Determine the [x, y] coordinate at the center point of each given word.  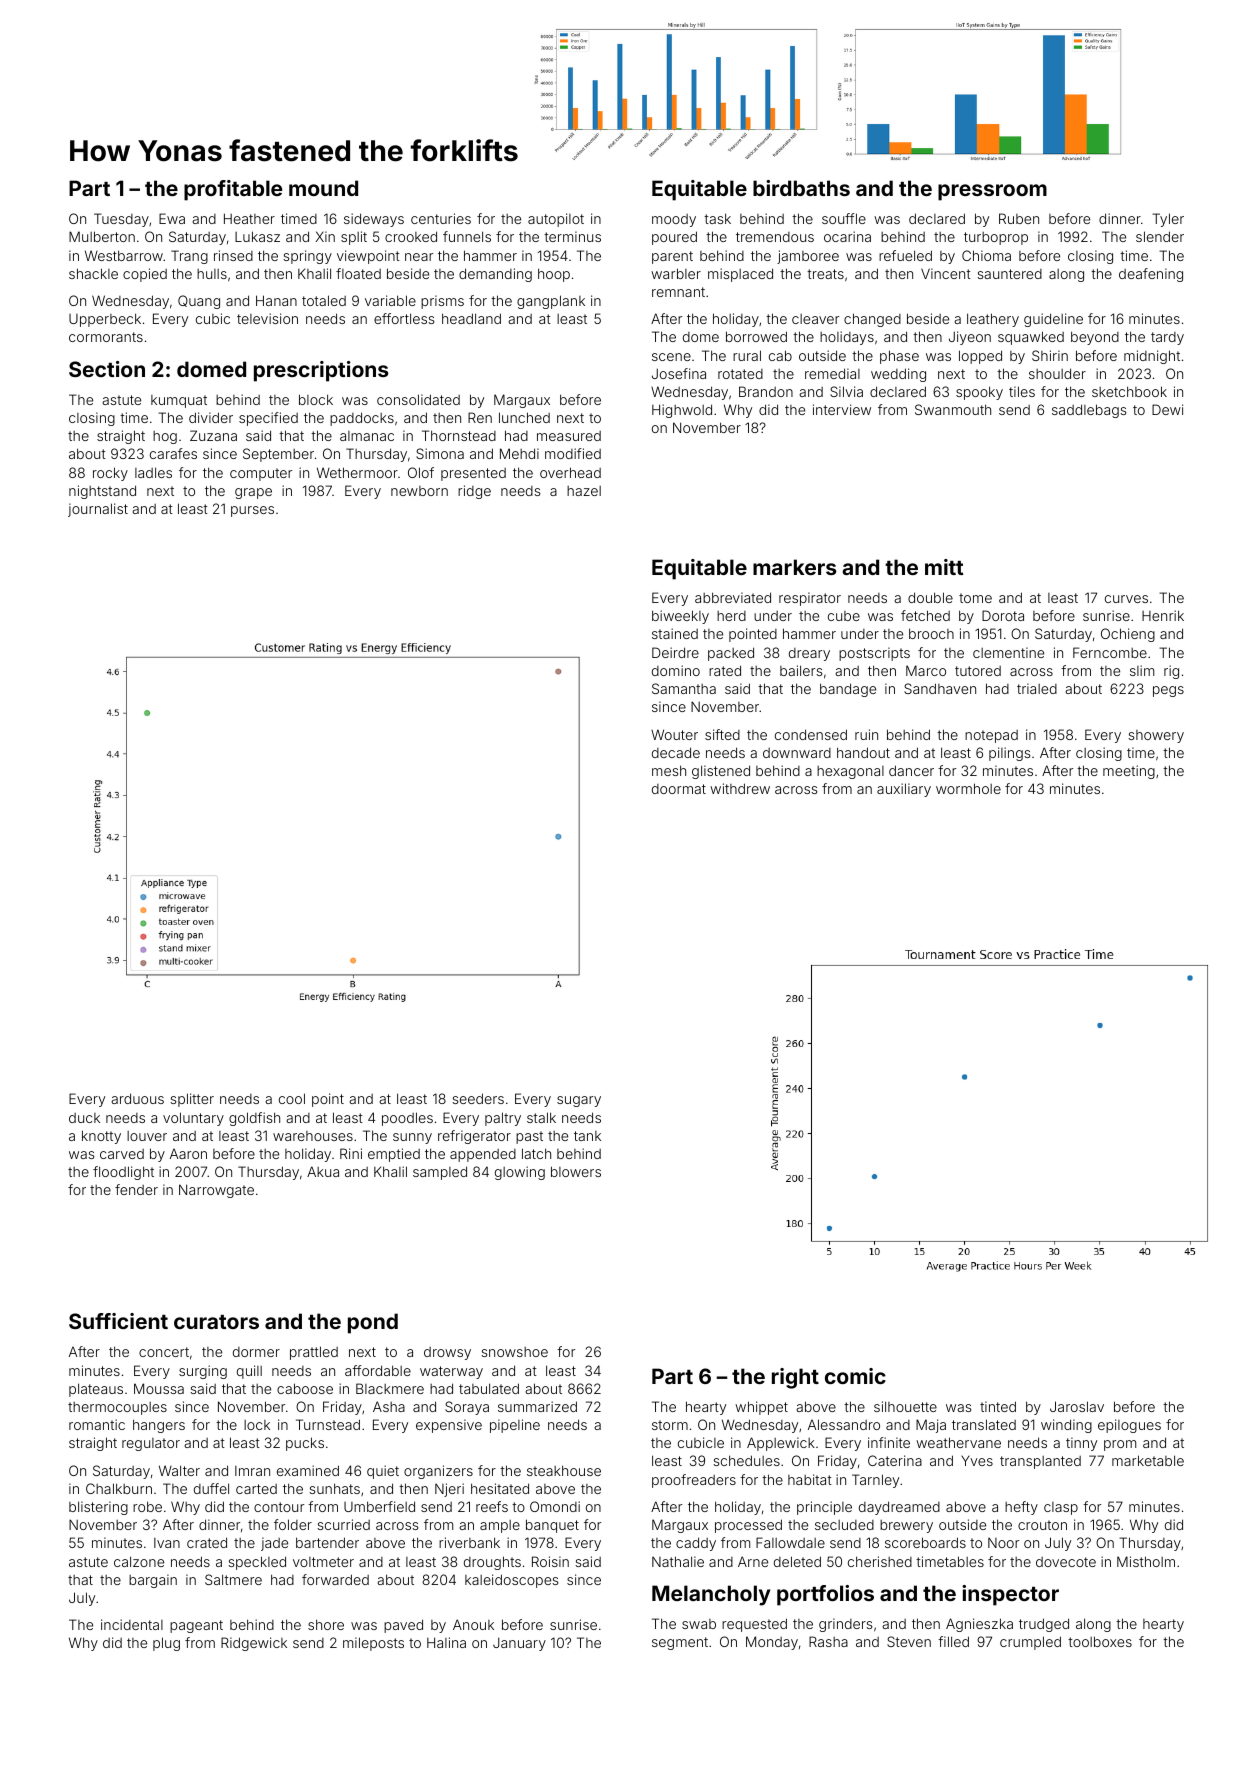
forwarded [335, 1579]
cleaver [815, 319]
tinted [998, 1406]
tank [587, 1136]
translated [984, 1424]
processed [748, 1526]
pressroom [992, 192]
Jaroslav [1077, 1406]
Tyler [1168, 220]
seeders [478, 1098]
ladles [153, 472]
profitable [233, 190]
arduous [137, 1098]
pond [373, 1323]
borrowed [756, 336]
